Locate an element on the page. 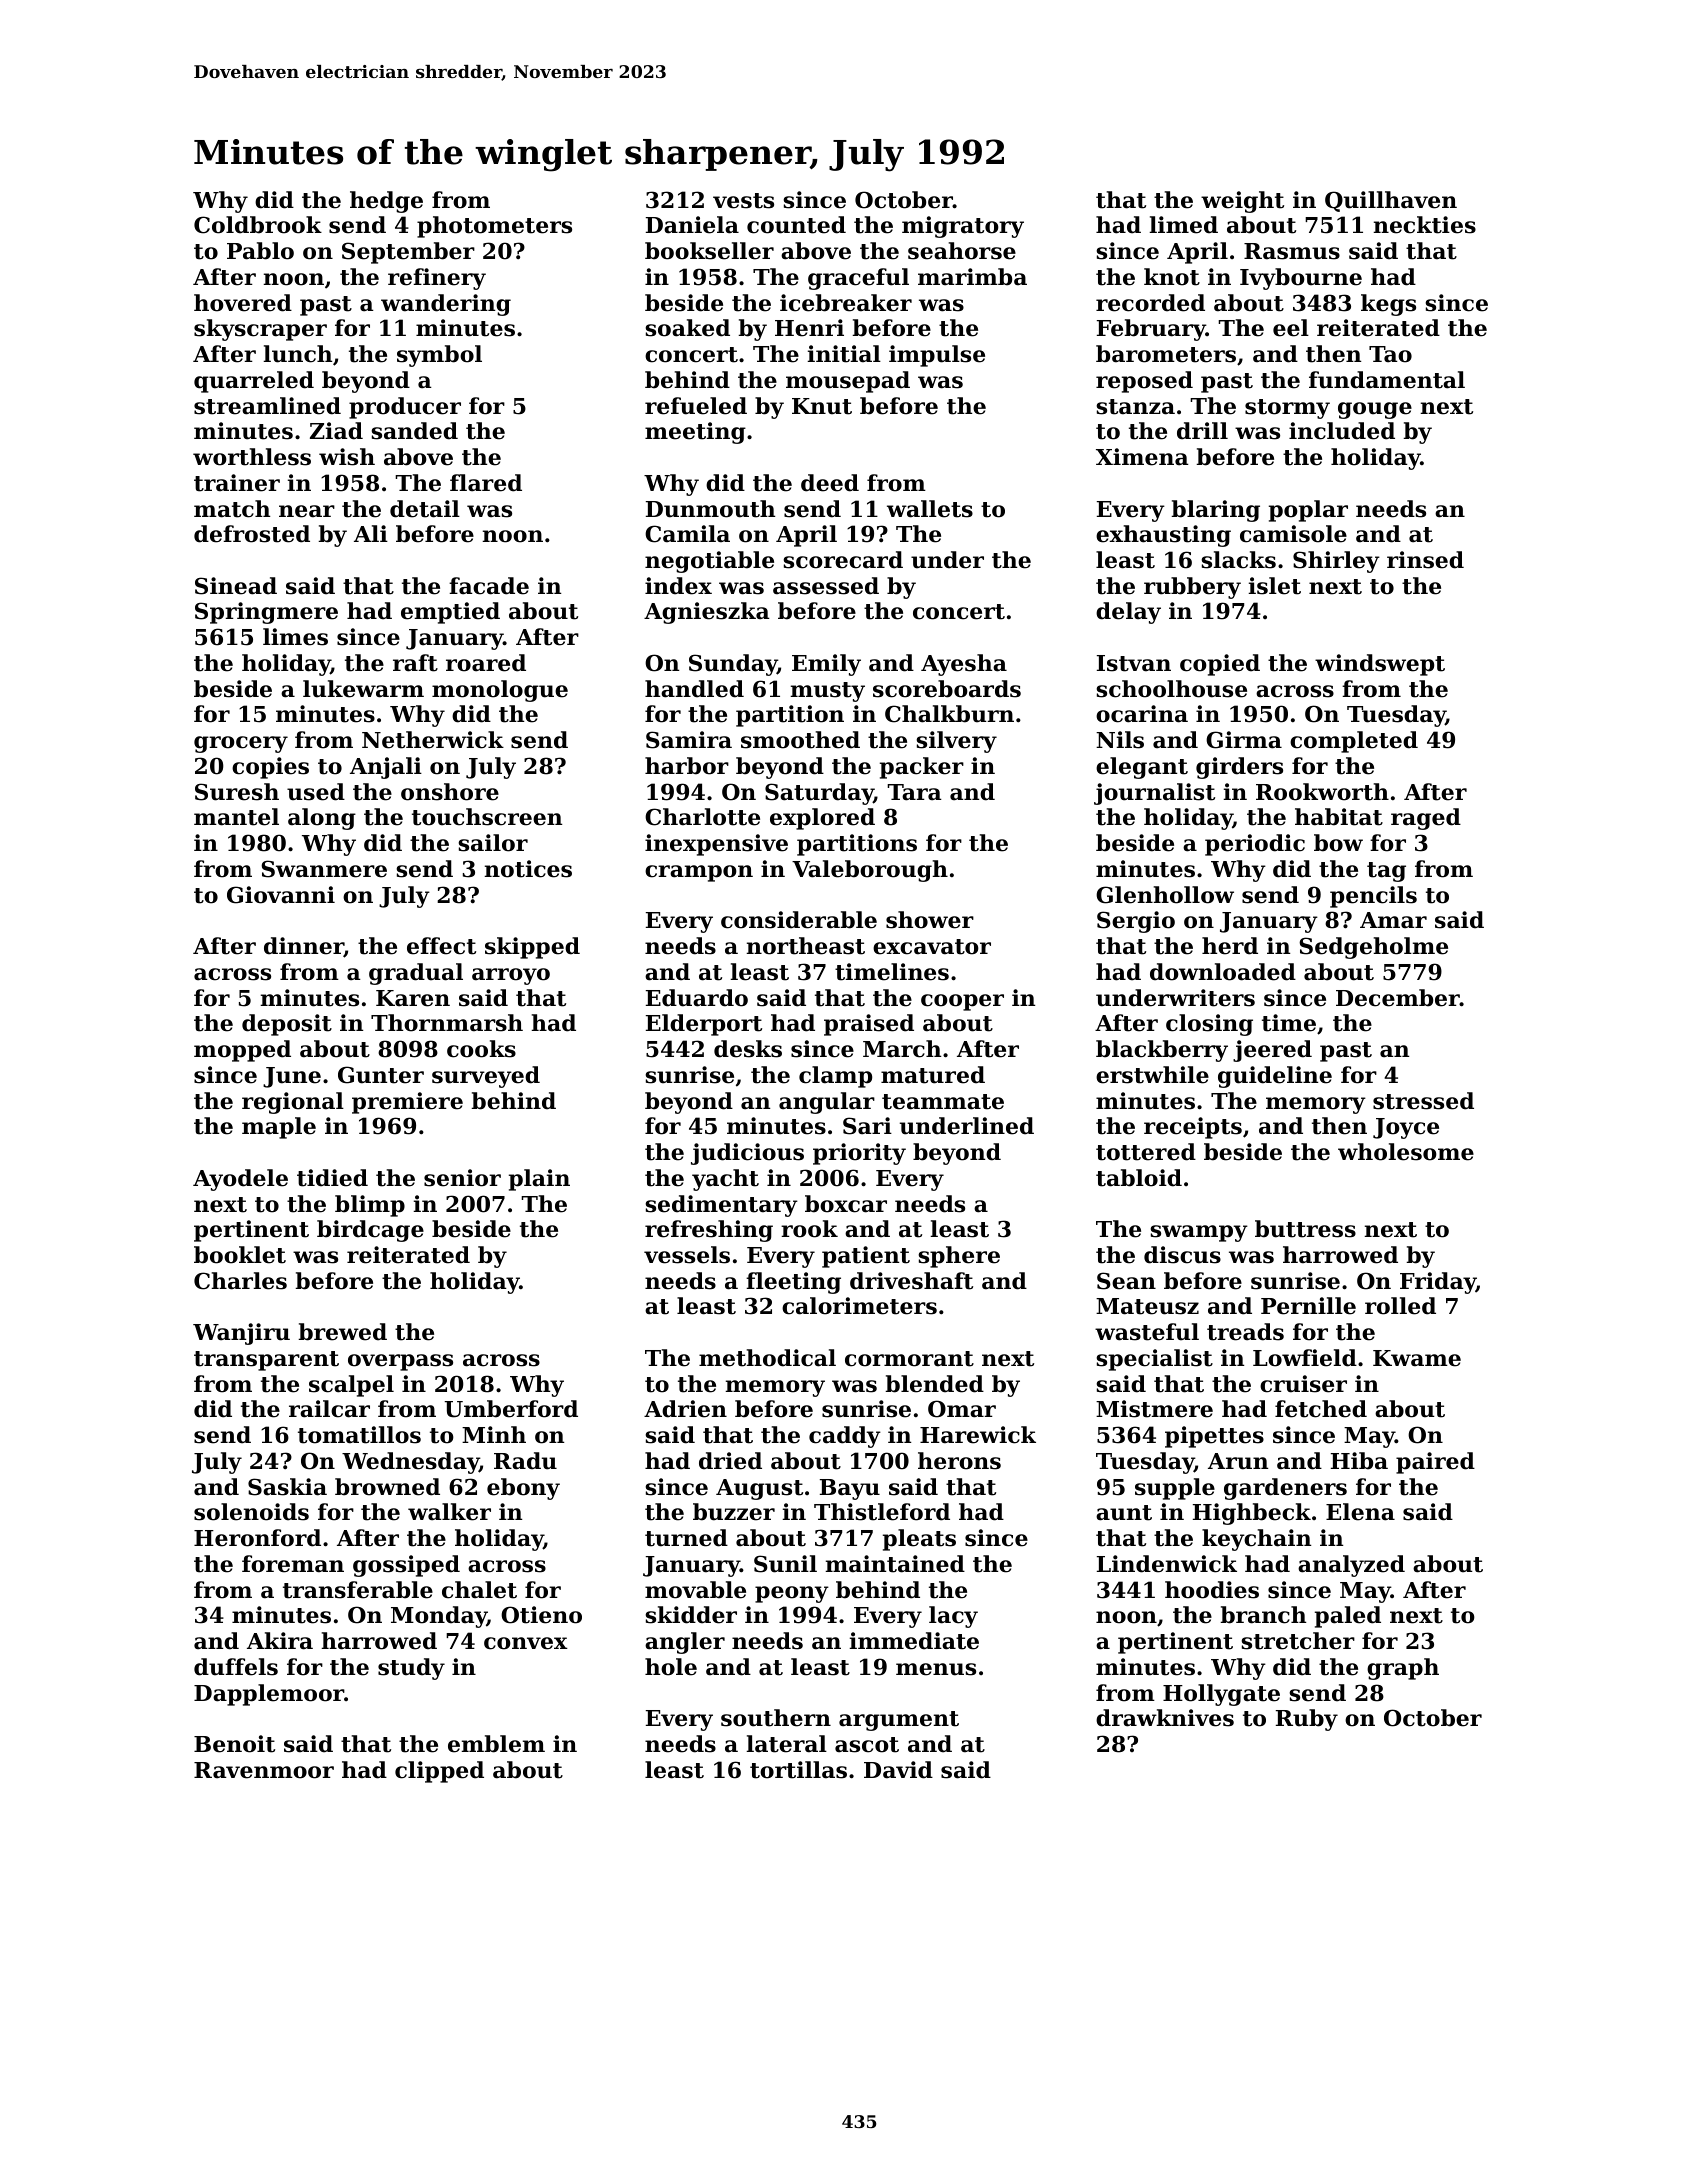  Charlotte is located at coordinates (702, 817).
